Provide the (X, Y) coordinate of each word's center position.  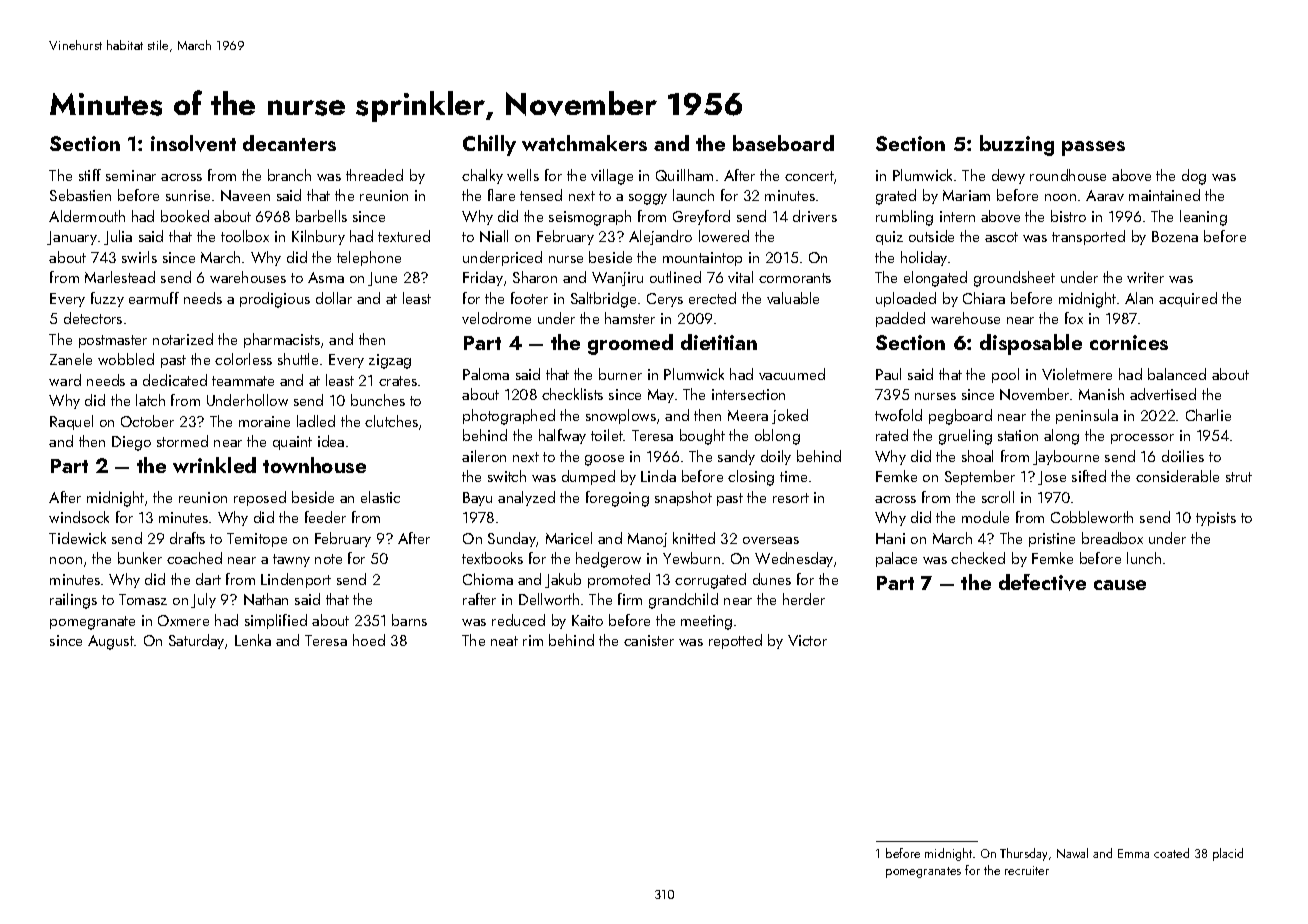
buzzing (1017, 145)
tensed (541, 195)
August (111, 642)
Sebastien (80, 195)
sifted (1089, 476)
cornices (1129, 342)
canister (649, 640)
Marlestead (120, 277)
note (328, 559)
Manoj (647, 540)
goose (604, 460)
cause (1120, 585)
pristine (1052, 540)
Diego (131, 443)
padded (900, 319)
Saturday (196, 641)
